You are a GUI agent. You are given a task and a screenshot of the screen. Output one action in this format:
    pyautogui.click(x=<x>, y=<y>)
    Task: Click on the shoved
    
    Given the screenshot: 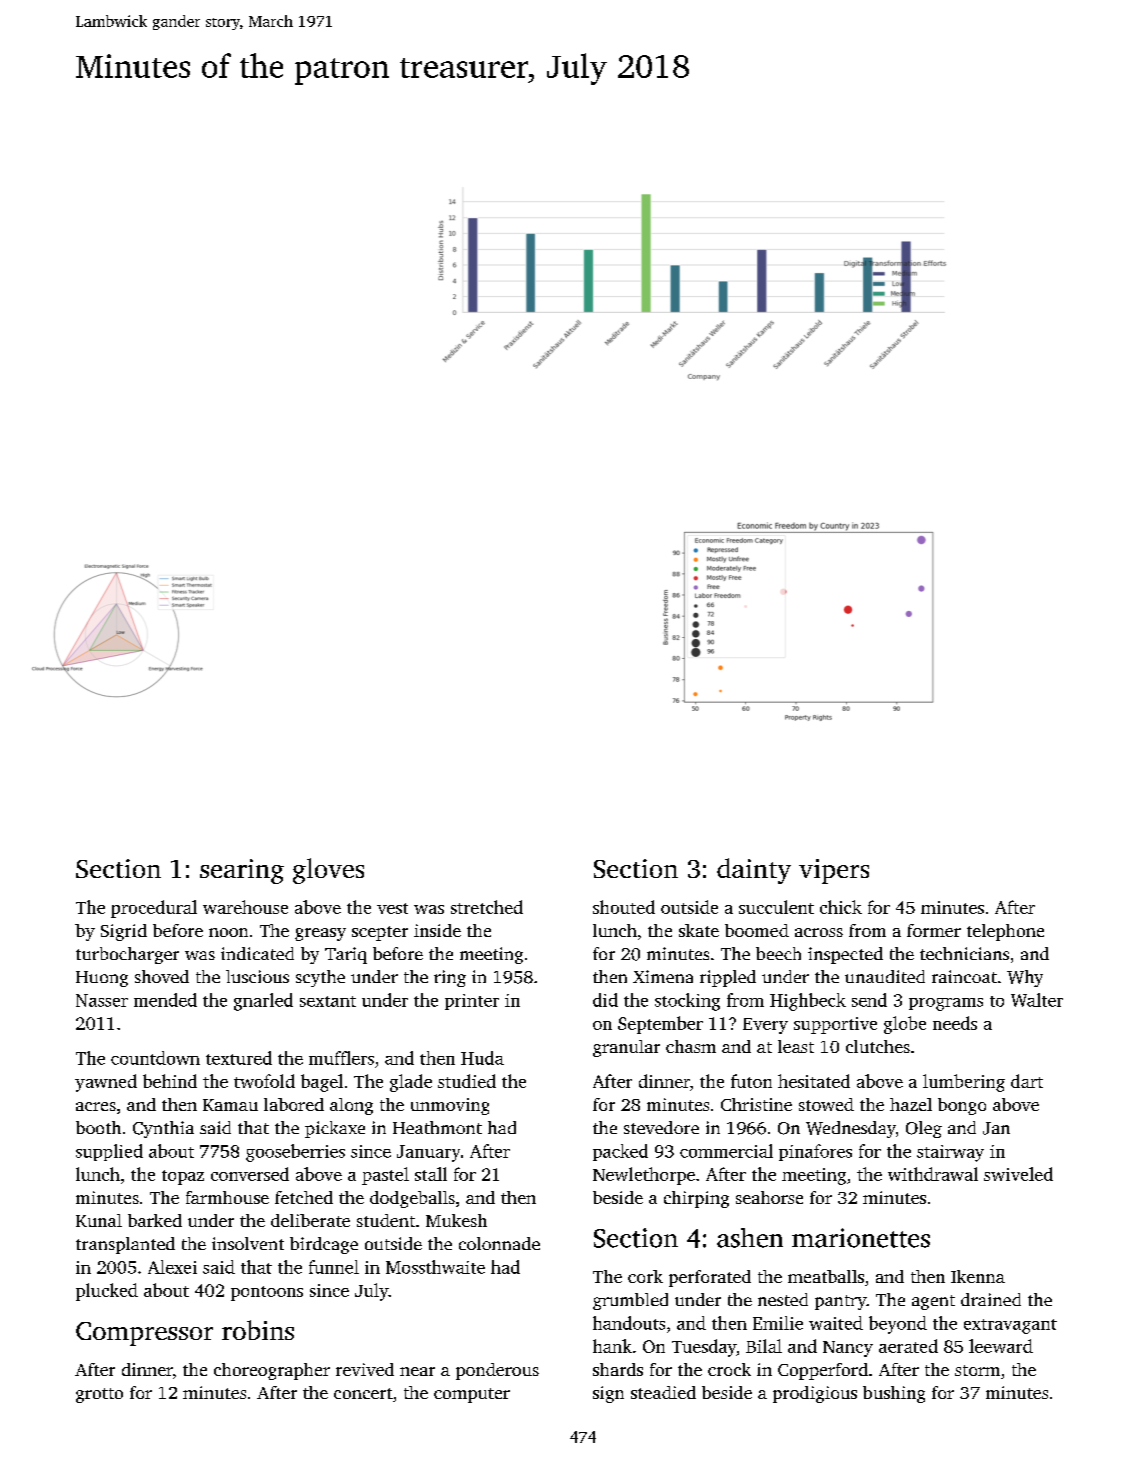 What is the action you would take?
    pyautogui.click(x=162, y=976)
